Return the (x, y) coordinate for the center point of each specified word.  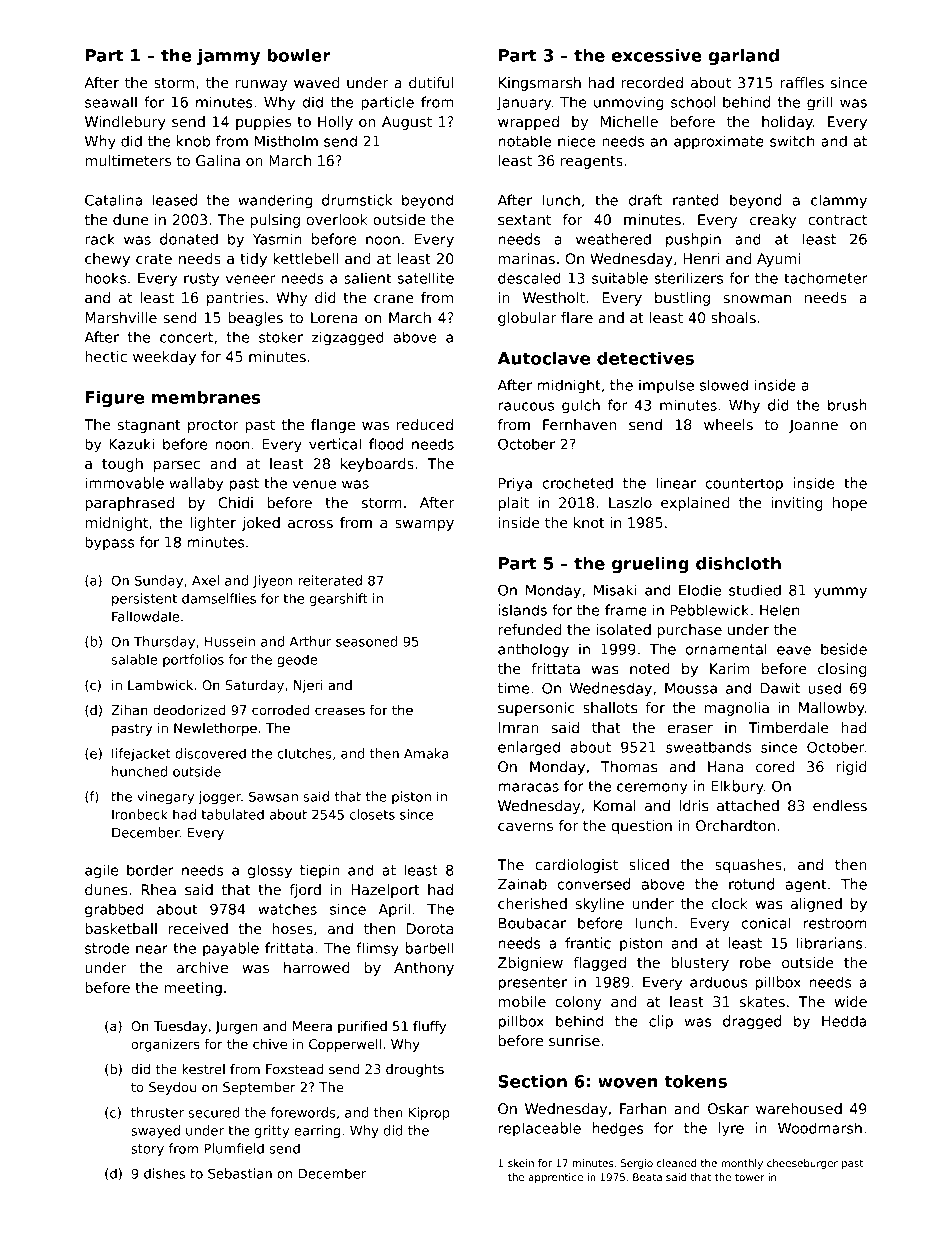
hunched (139, 771)
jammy (228, 56)
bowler (299, 55)
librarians (830, 943)
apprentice (555, 1178)
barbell (429, 948)
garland (743, 56)
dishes (164, 1173)
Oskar (728, 1108)
